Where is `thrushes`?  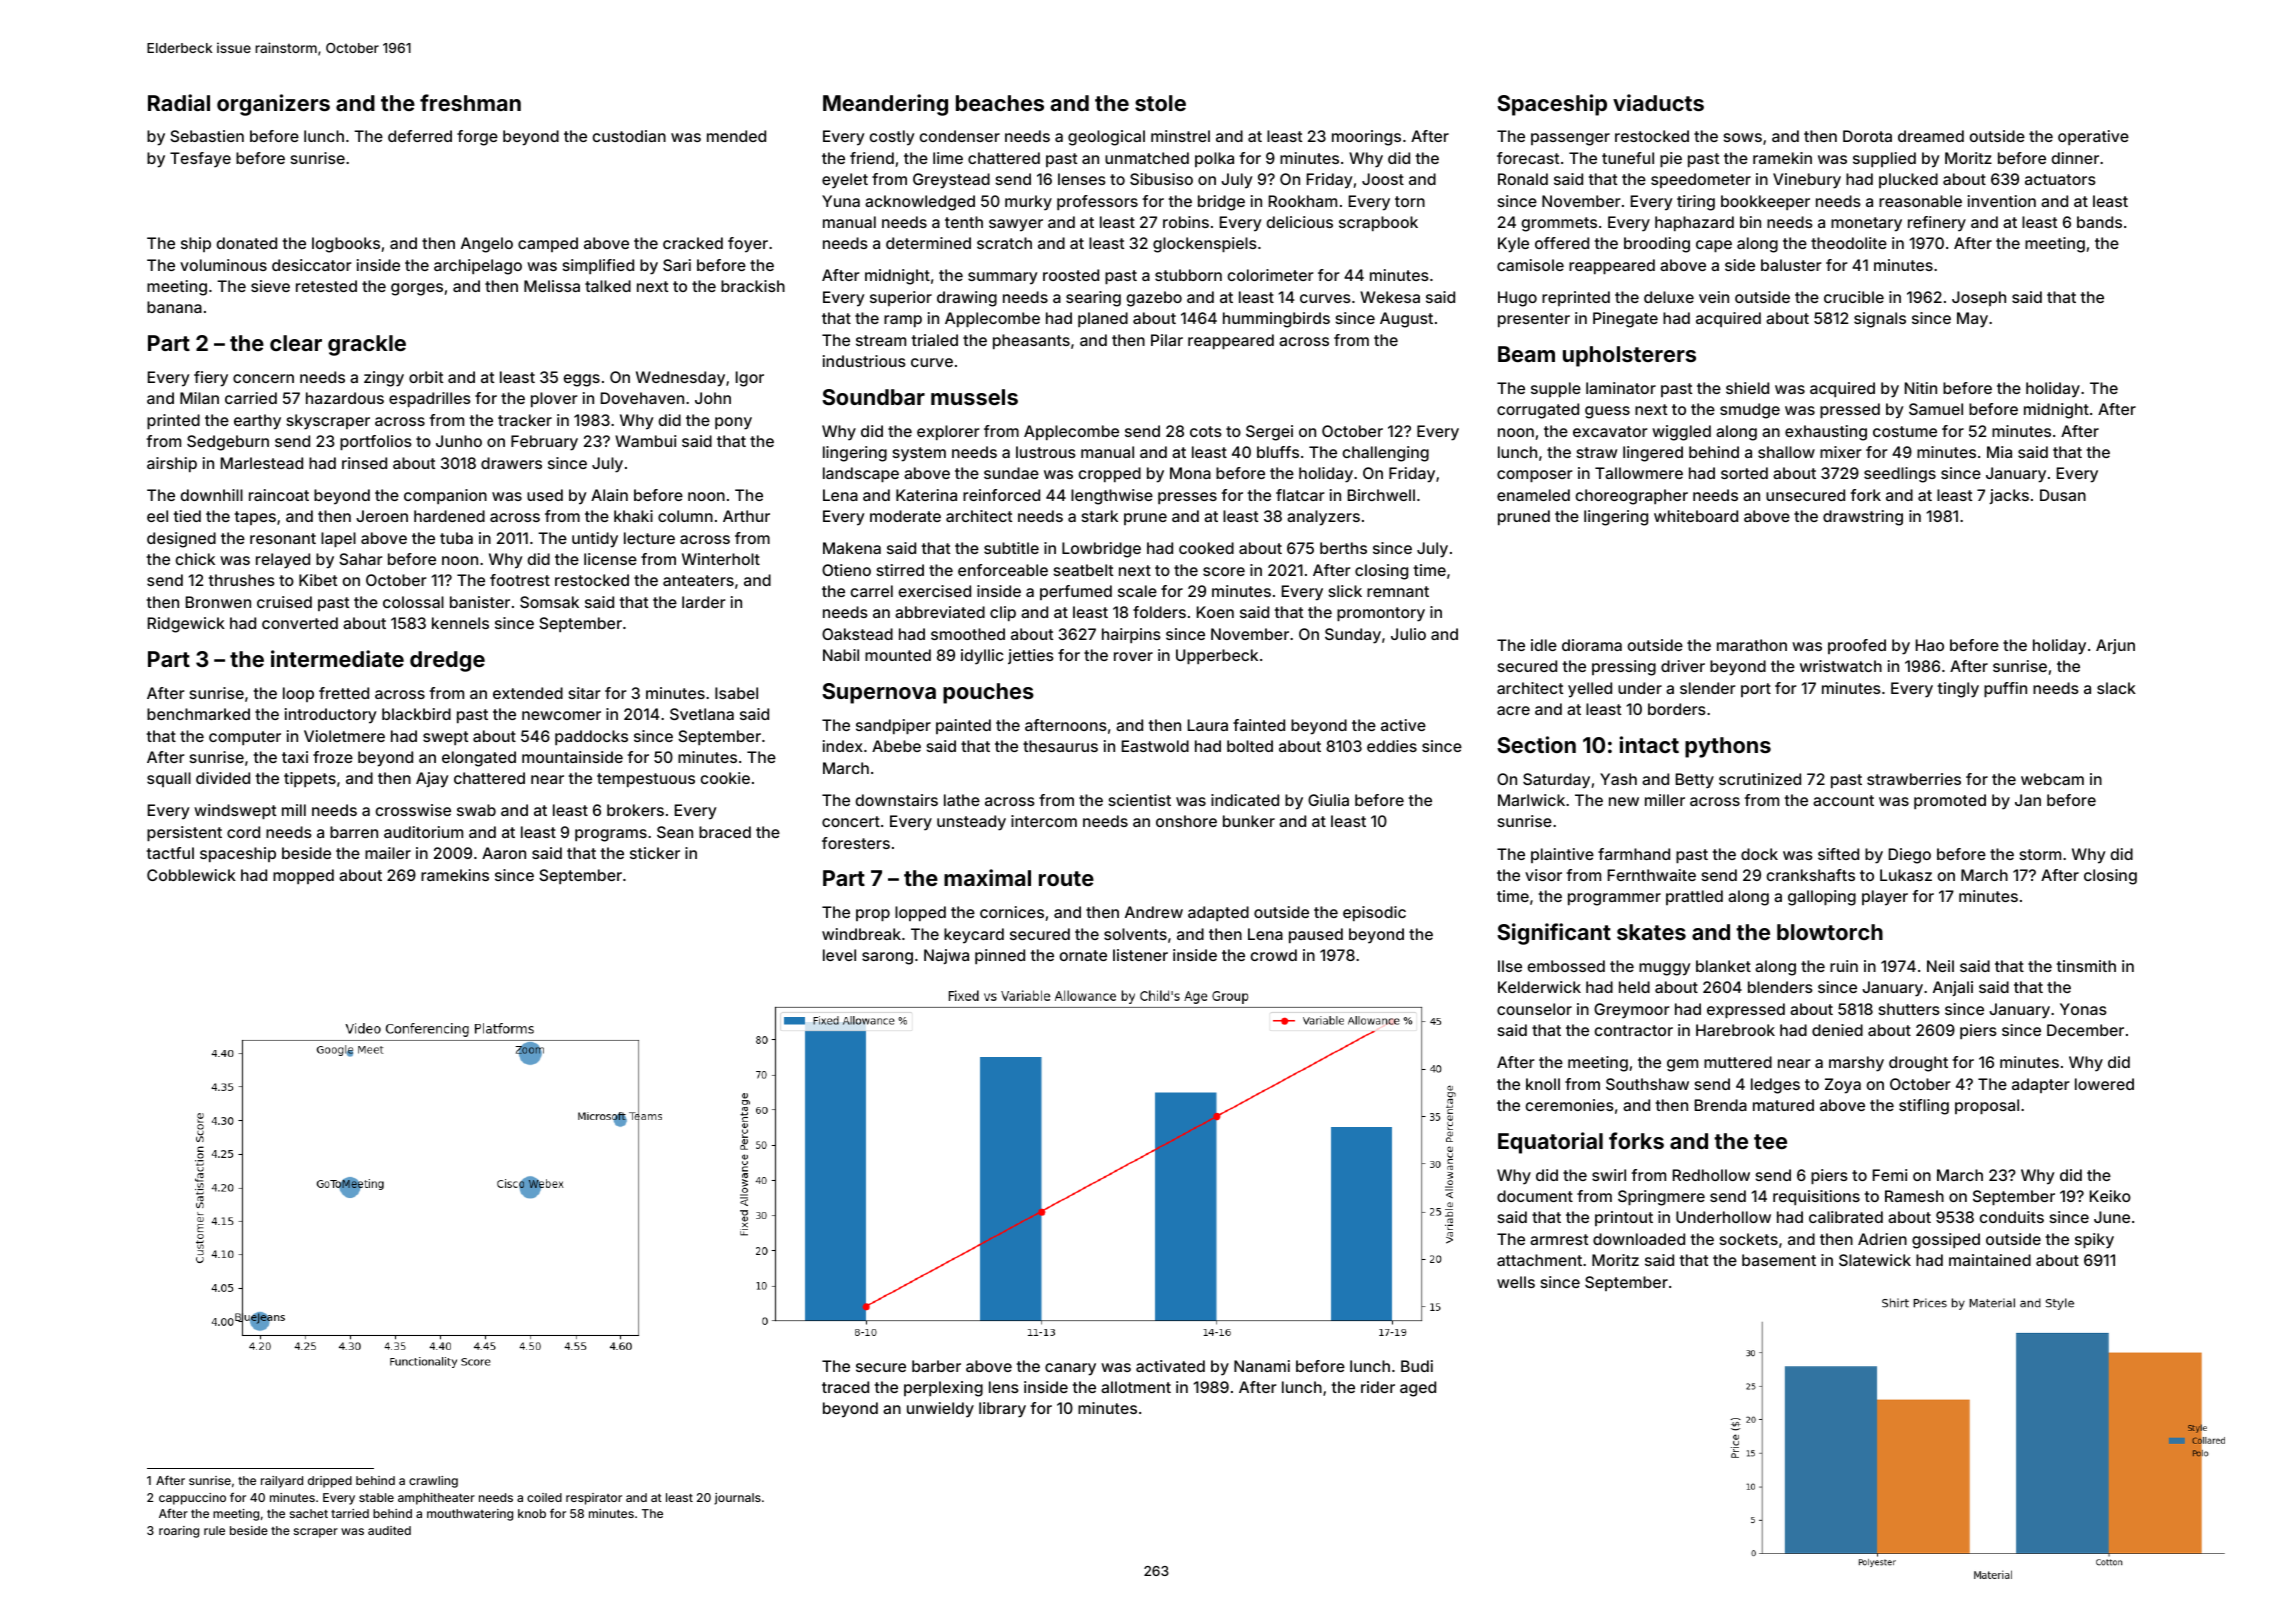
thrushes is located at coordinates (241, 580).
